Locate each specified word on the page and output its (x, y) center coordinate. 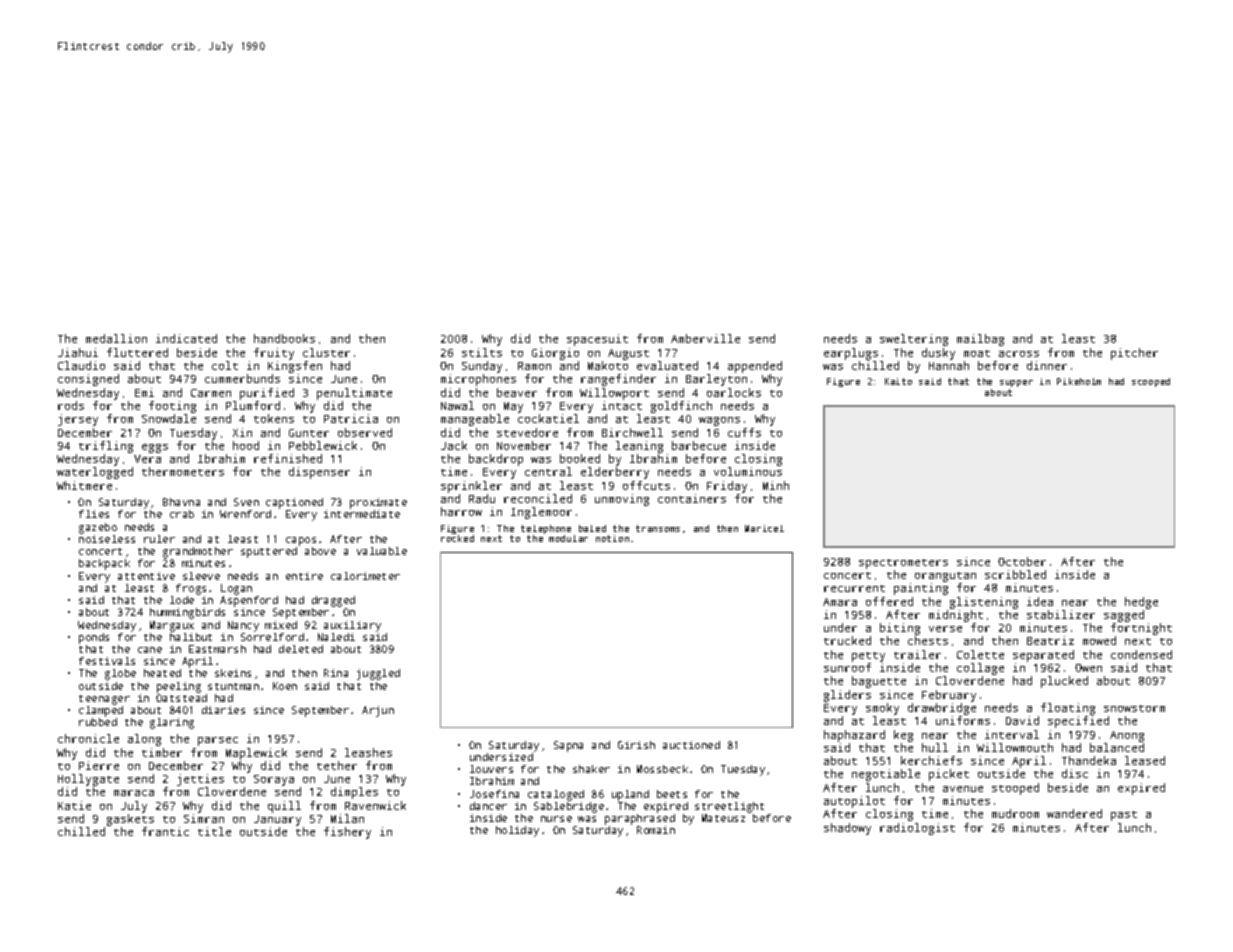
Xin (242, 432)
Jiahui (78, 352)
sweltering (914, 340)
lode (182, 600)
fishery (347, 833)
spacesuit (597, 340)
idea (1040, 601)
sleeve (201, 576)
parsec (218, 741)
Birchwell (632, 432)
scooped (1151, 382)
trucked (847, 640)
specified (1078, 722)
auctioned (691, 745)
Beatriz (1050, 640)
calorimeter (365, 576)
